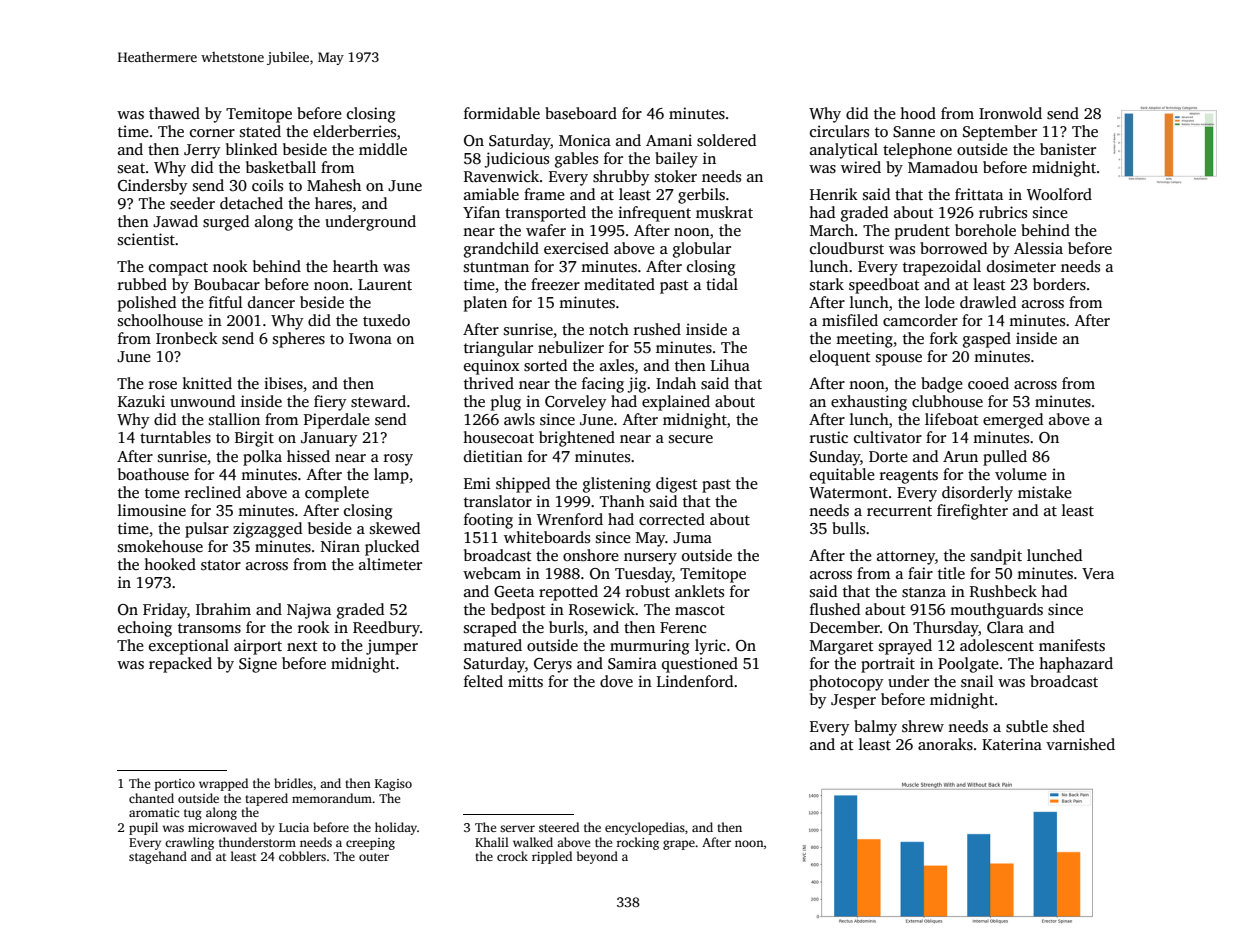 The width and height of the screenshot is (1233, 952). Describe the element at coordinates (577, 439) in the screenshot. I see `brightened` at that location.
